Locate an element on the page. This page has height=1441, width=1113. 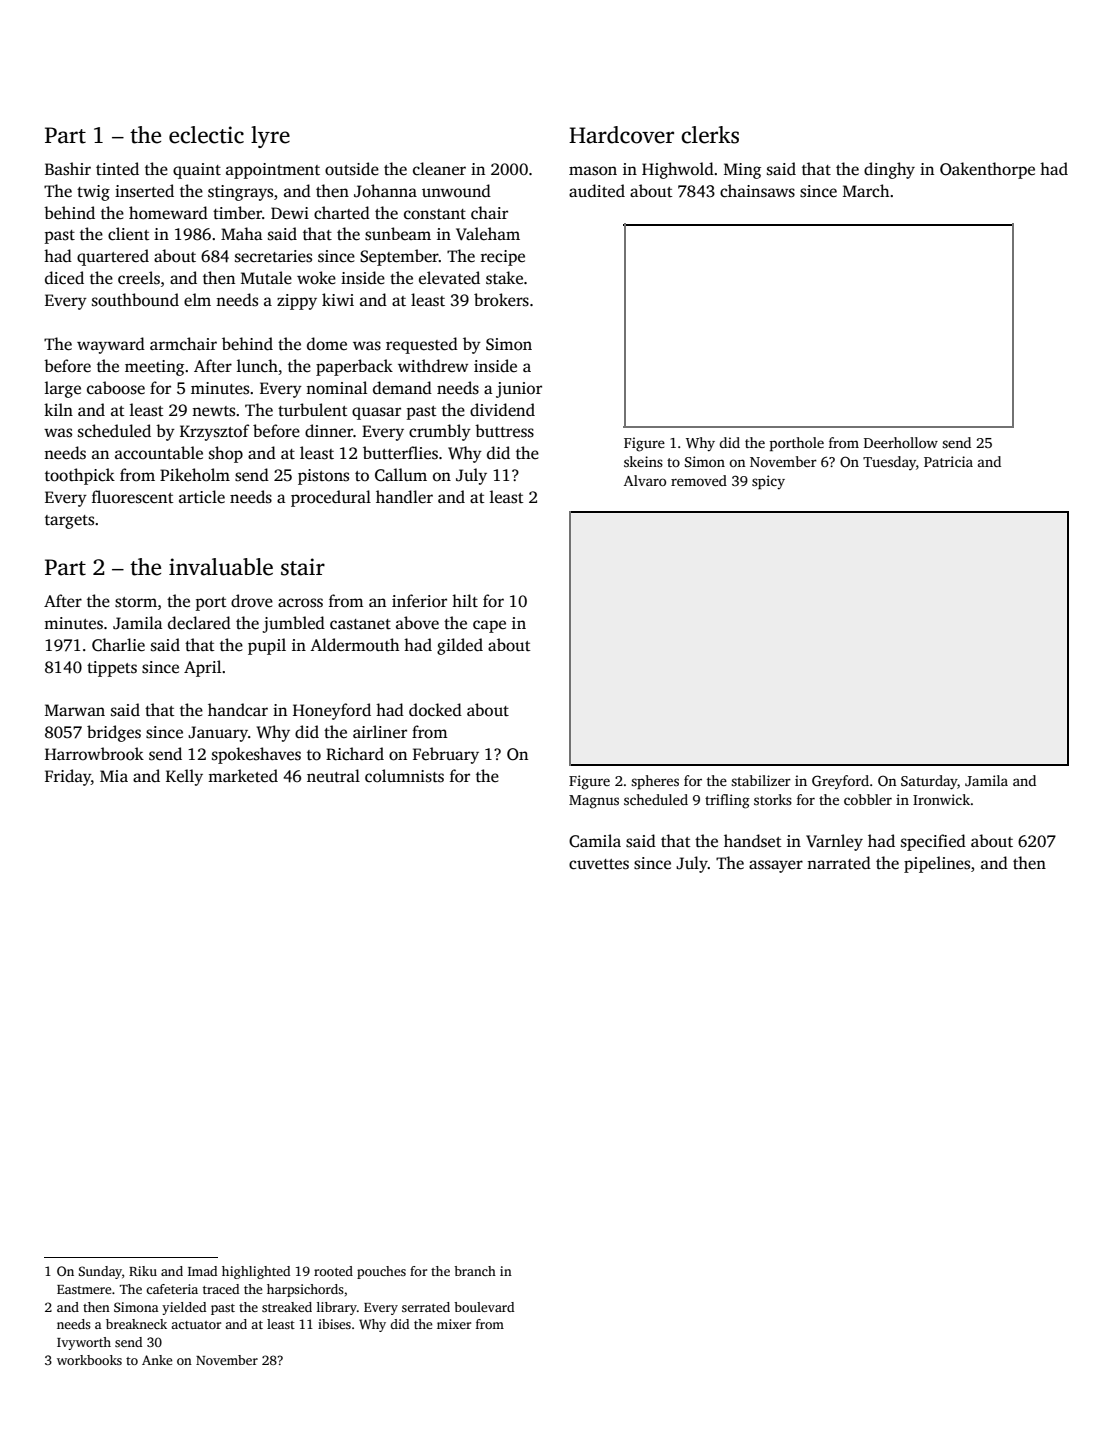
lyre is located at coordinates (270, 137).
